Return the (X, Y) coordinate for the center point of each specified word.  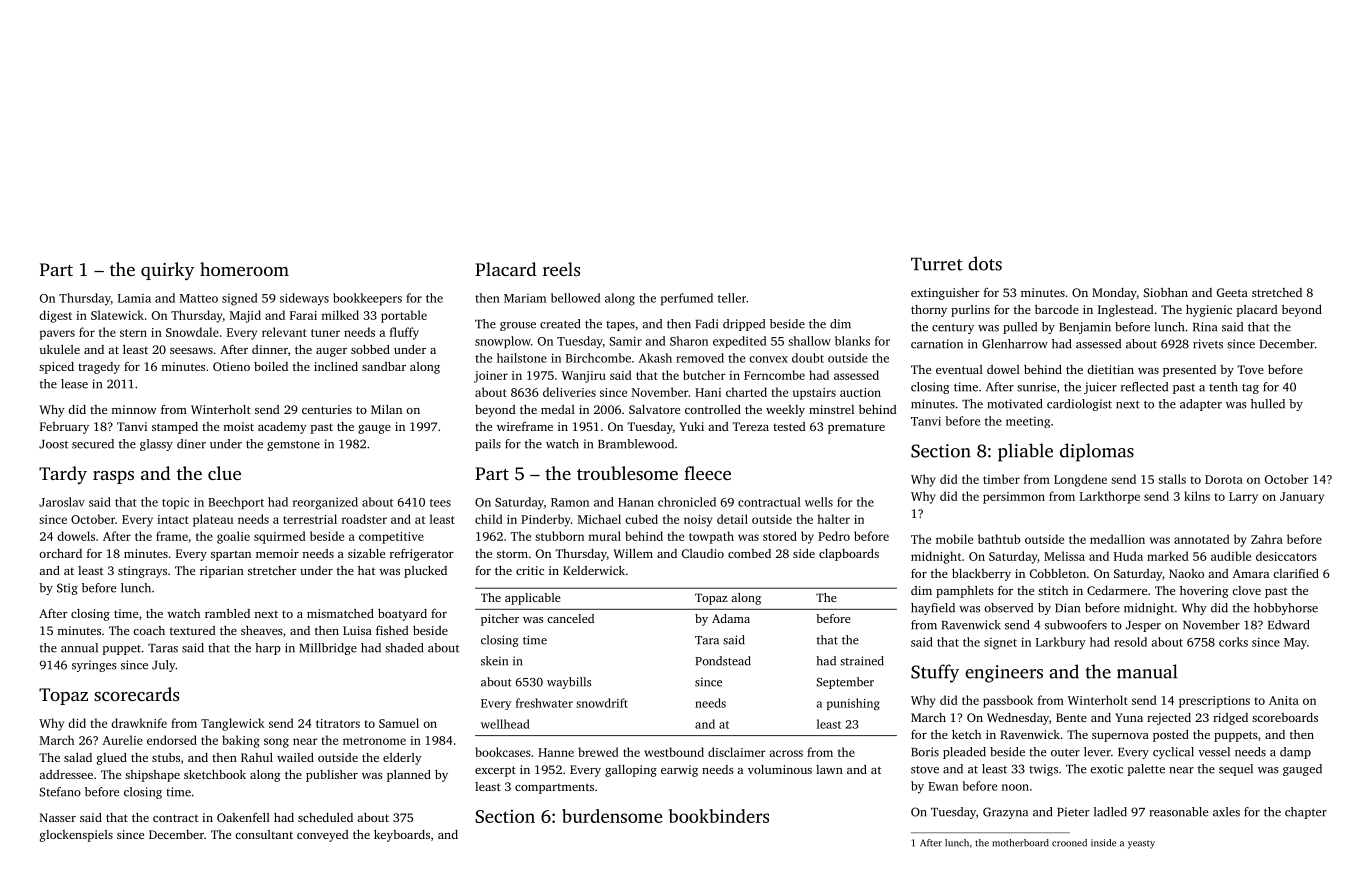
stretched (1277, 292)
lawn (829, 769)
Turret (937, 264)
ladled (1110, 812)
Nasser (58, 817)
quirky (167, 271)
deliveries (569, 392)
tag (1250, 389)
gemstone (293, 446)
